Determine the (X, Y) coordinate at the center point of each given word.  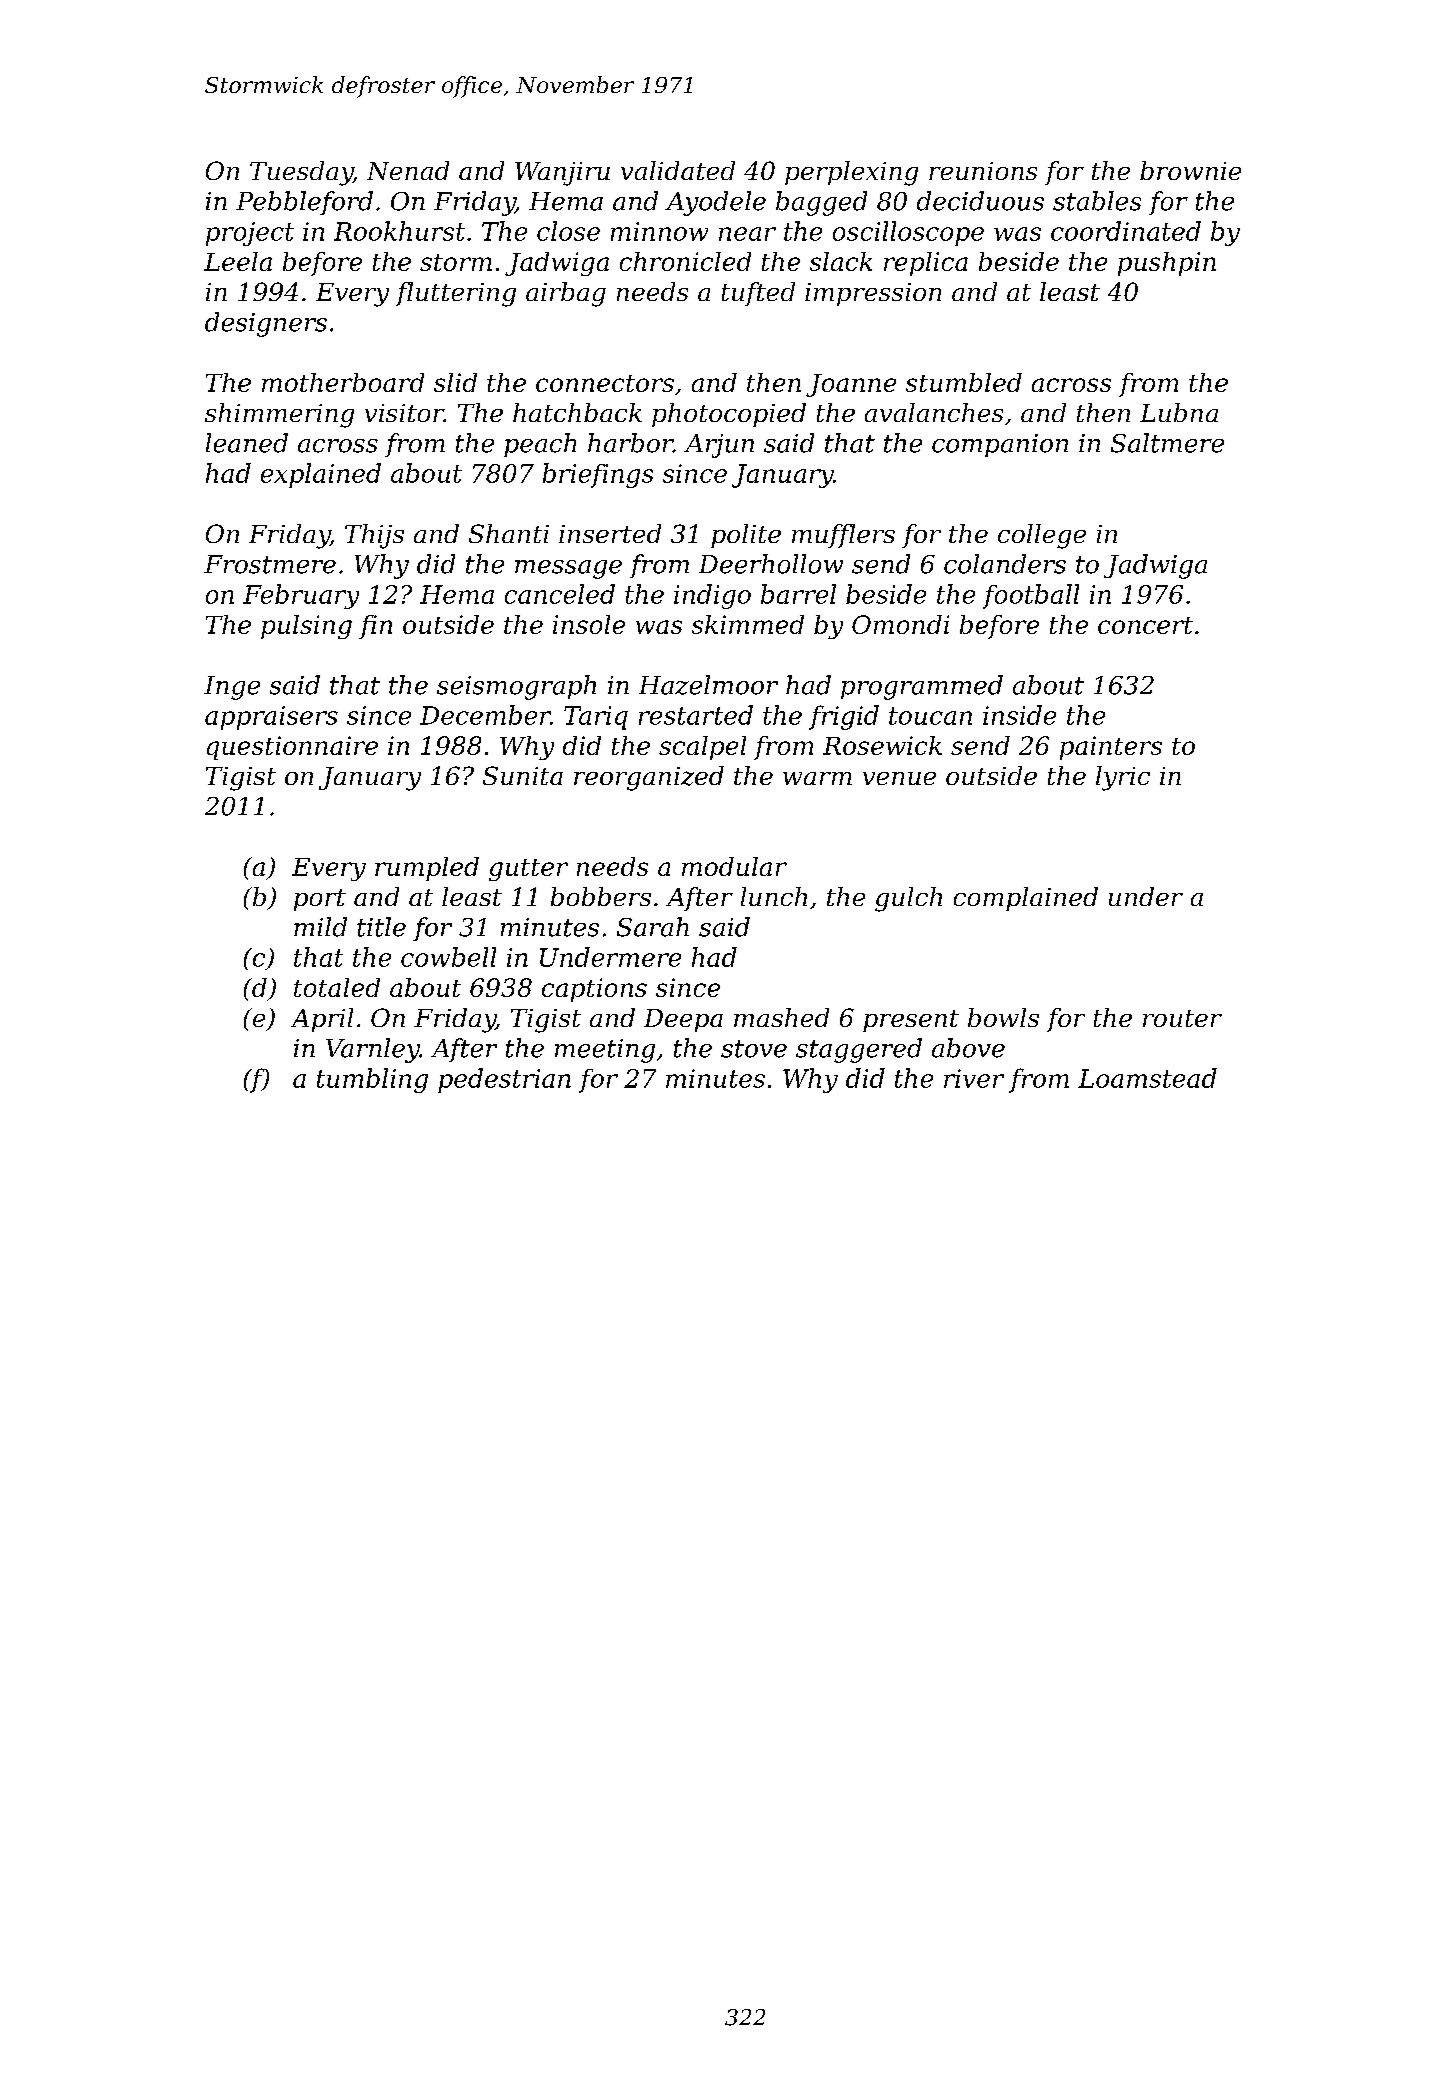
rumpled (427, 869)
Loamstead (1147, 1078)
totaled (337, 987)
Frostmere (270, 564)
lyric (1123, 778)
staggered (859, 1050)
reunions (983, 171)
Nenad (408, 170)
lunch (774, 896)
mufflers (843, 536)
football (1031, 596)
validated (678, 170)
